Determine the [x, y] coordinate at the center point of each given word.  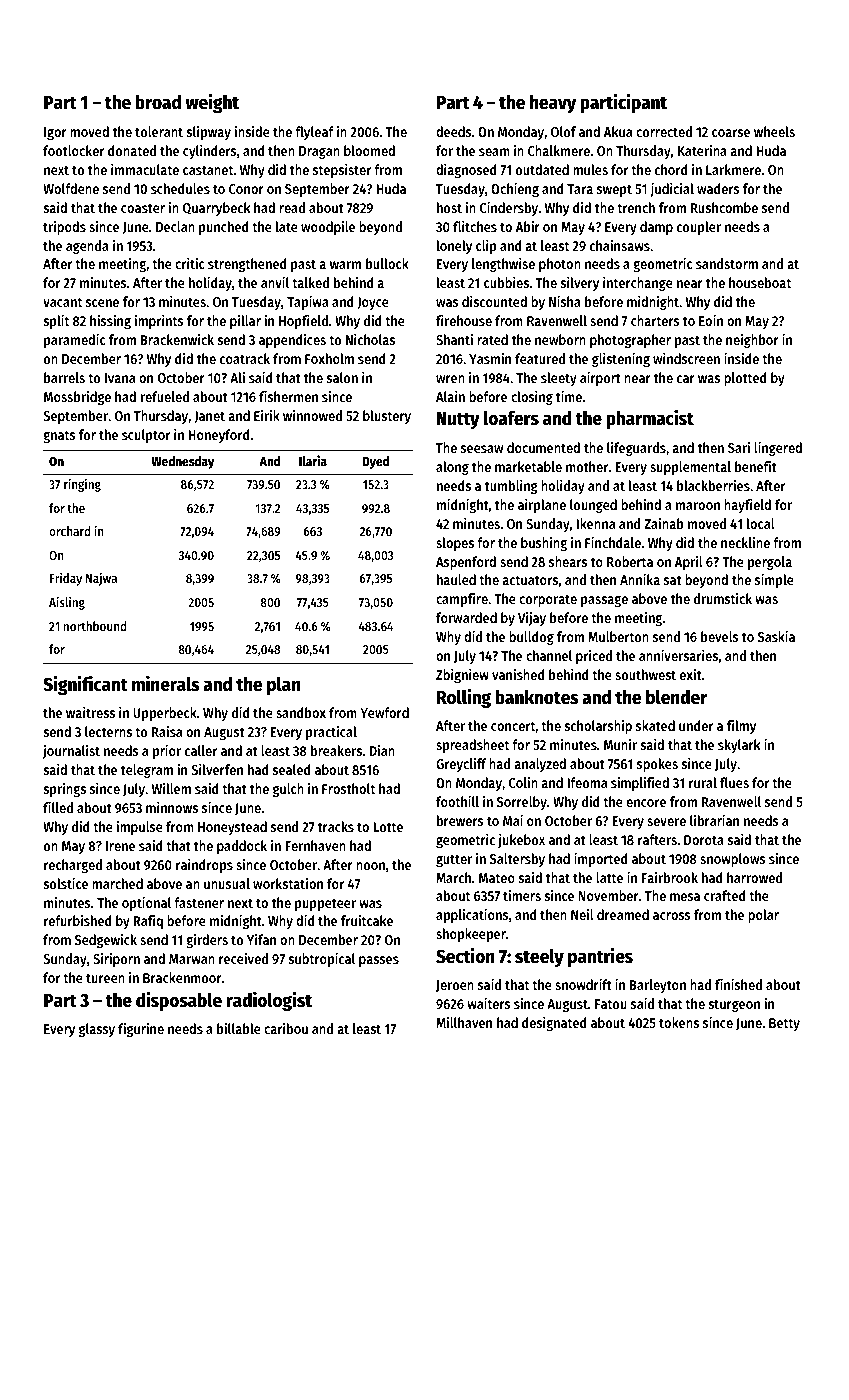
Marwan [192, 959]
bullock [387, 263]
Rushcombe [724, 207]
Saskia [776, 636]
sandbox [301, 712]
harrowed [754, 877]
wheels [774, 131]
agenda [87, 247]
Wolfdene [71, 188]
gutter [454, 860]
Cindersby [509, 208]
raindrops [204, 866]
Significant [85, 685]
